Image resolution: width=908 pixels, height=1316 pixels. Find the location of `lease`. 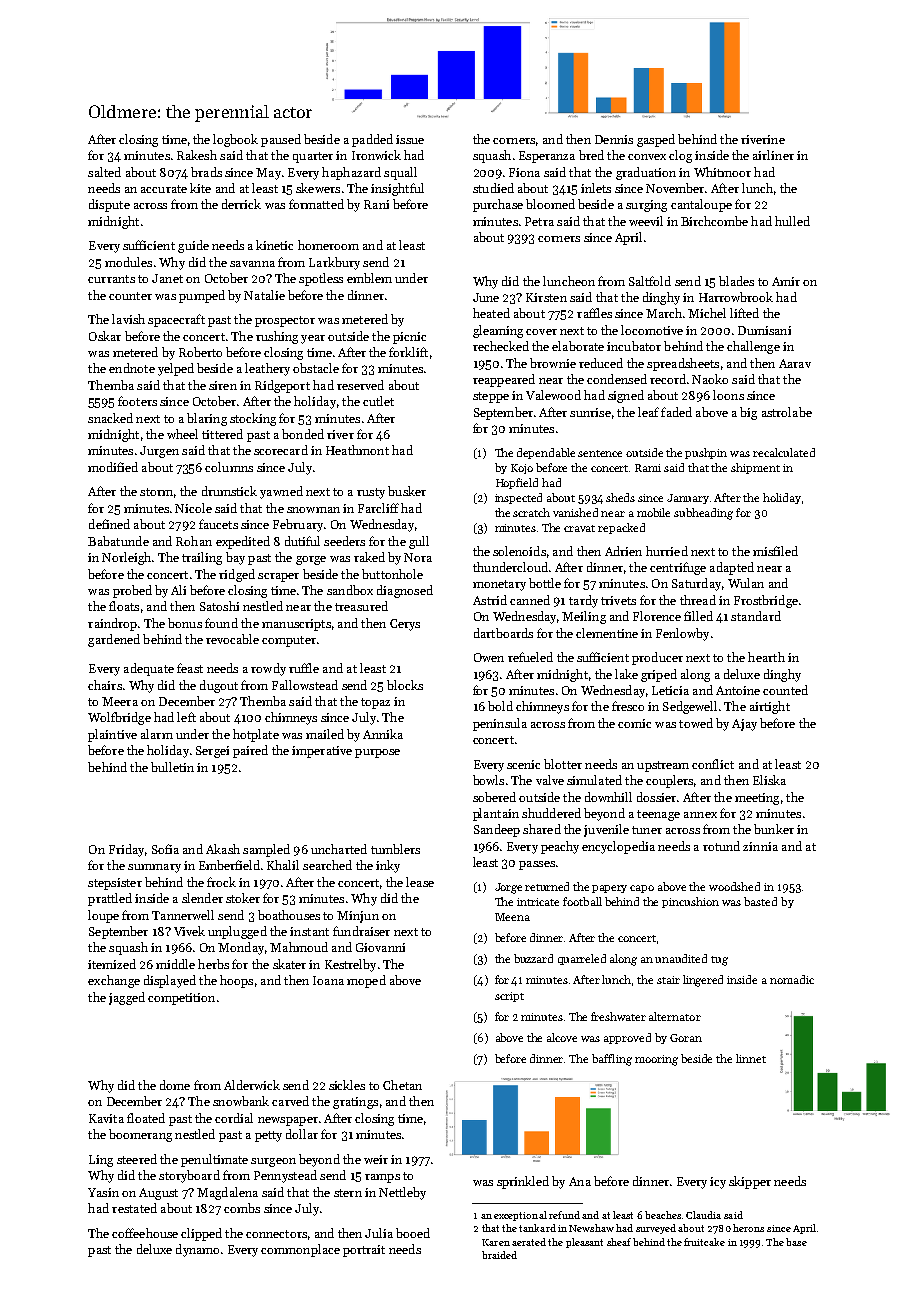

lease is located at coordinates (420, 882).
